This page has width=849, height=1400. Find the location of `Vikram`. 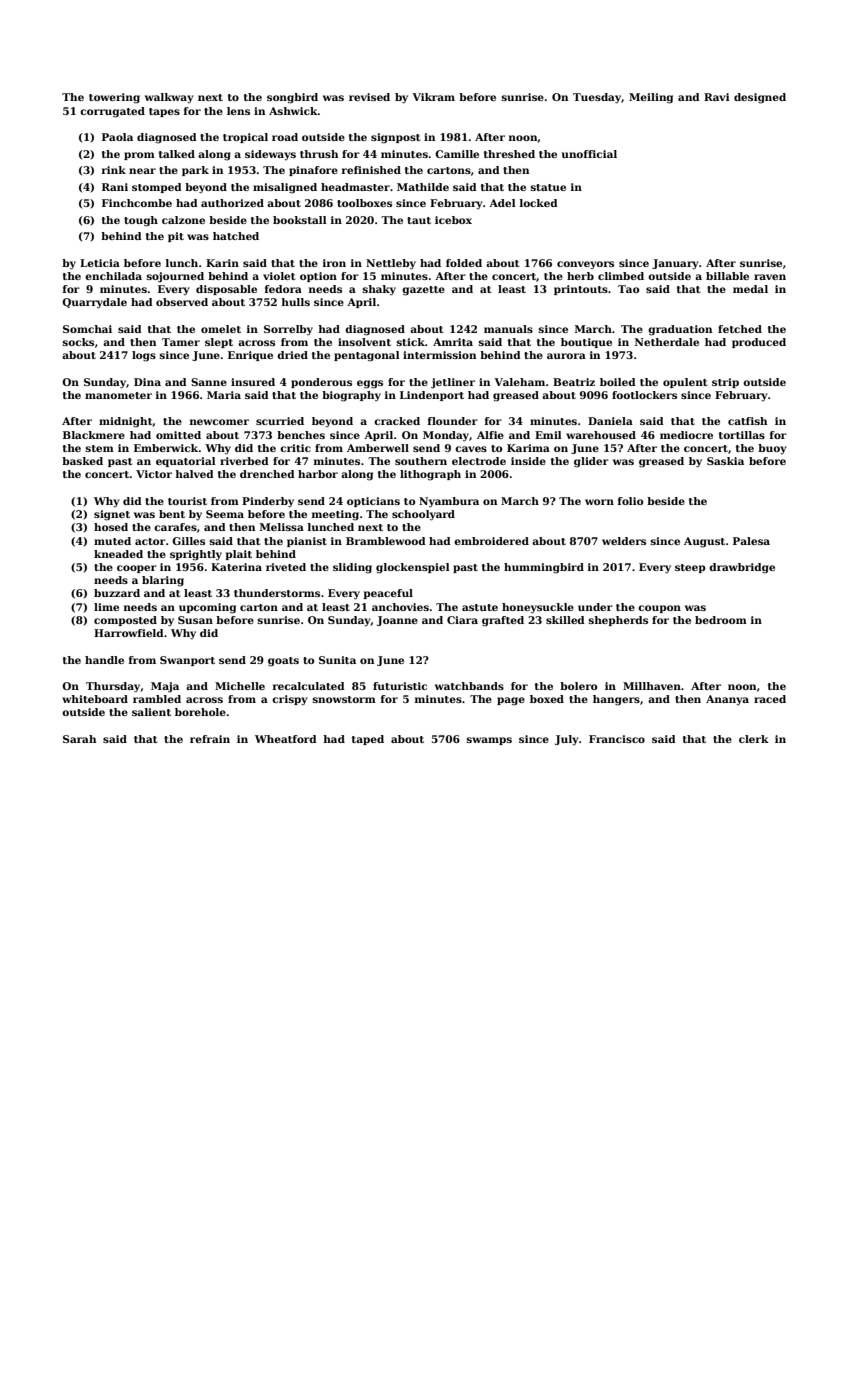

Vikram is located at coordinates (433, 97).
